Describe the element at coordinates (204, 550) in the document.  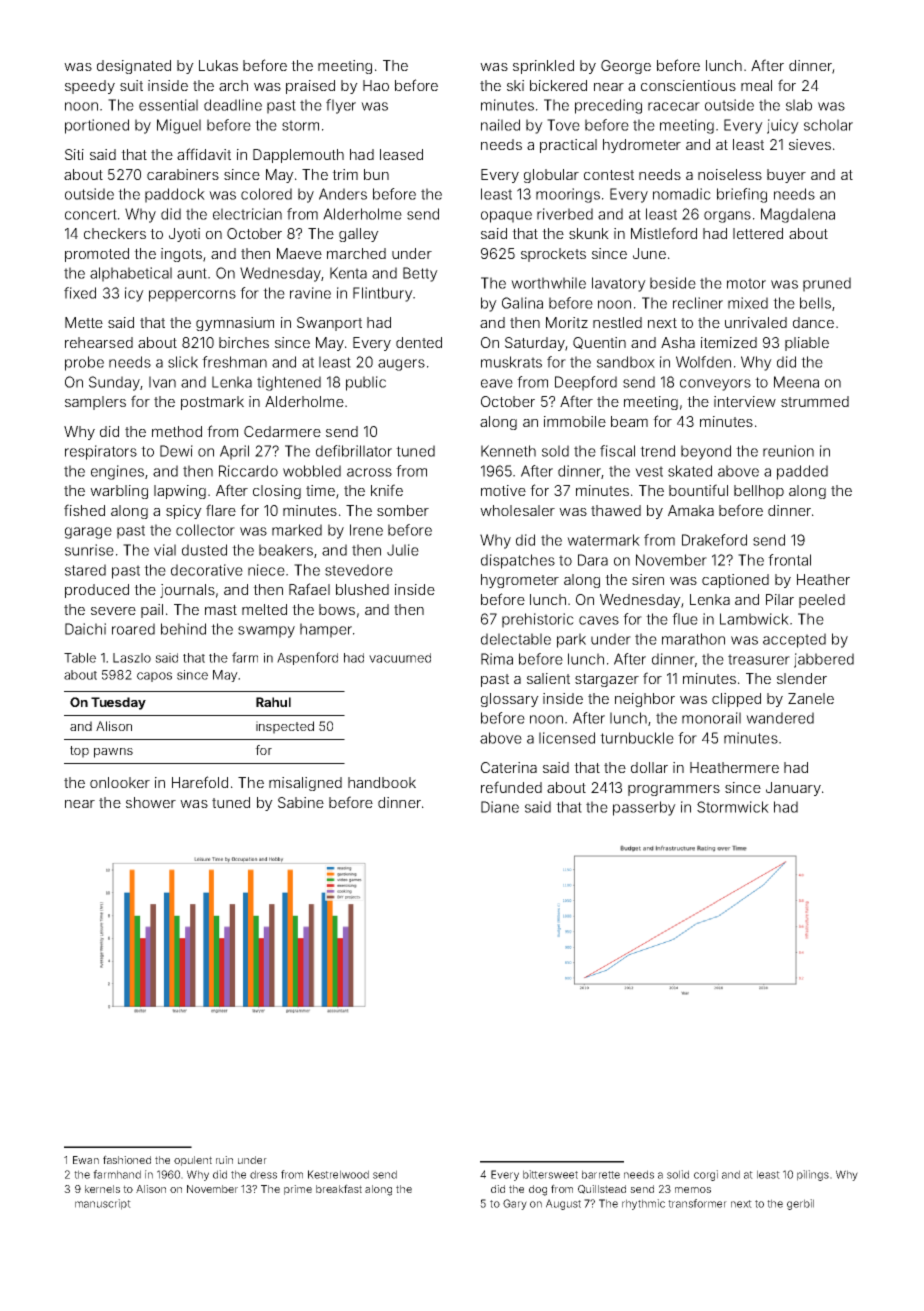
I see `dusted` at that location.
